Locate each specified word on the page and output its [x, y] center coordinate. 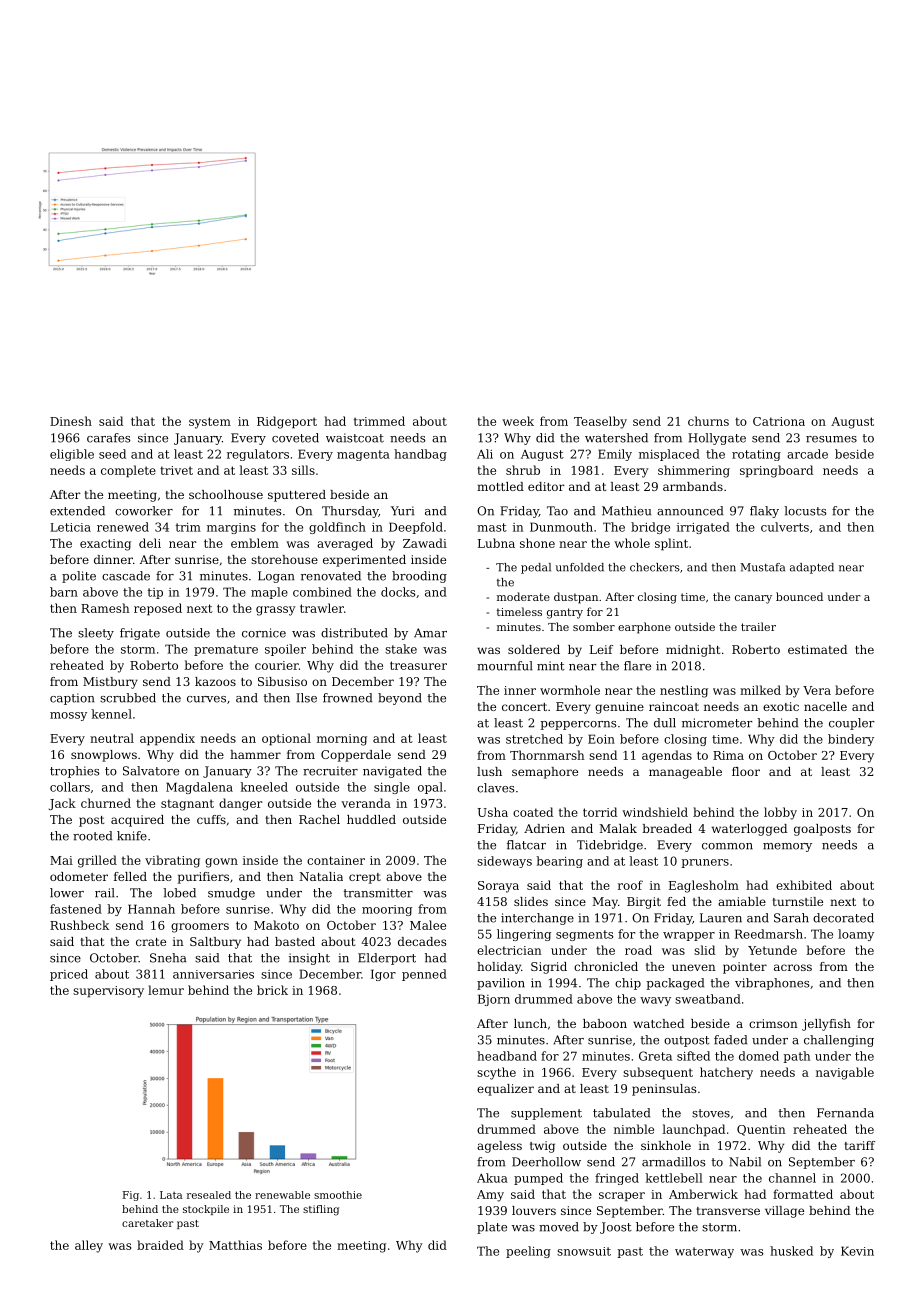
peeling [528, 1252]
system [210, 423]
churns [708, 421]
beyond [400, 699]
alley [89, 1246]
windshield [655, 812]
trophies [75, 772]
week [518, 421]
